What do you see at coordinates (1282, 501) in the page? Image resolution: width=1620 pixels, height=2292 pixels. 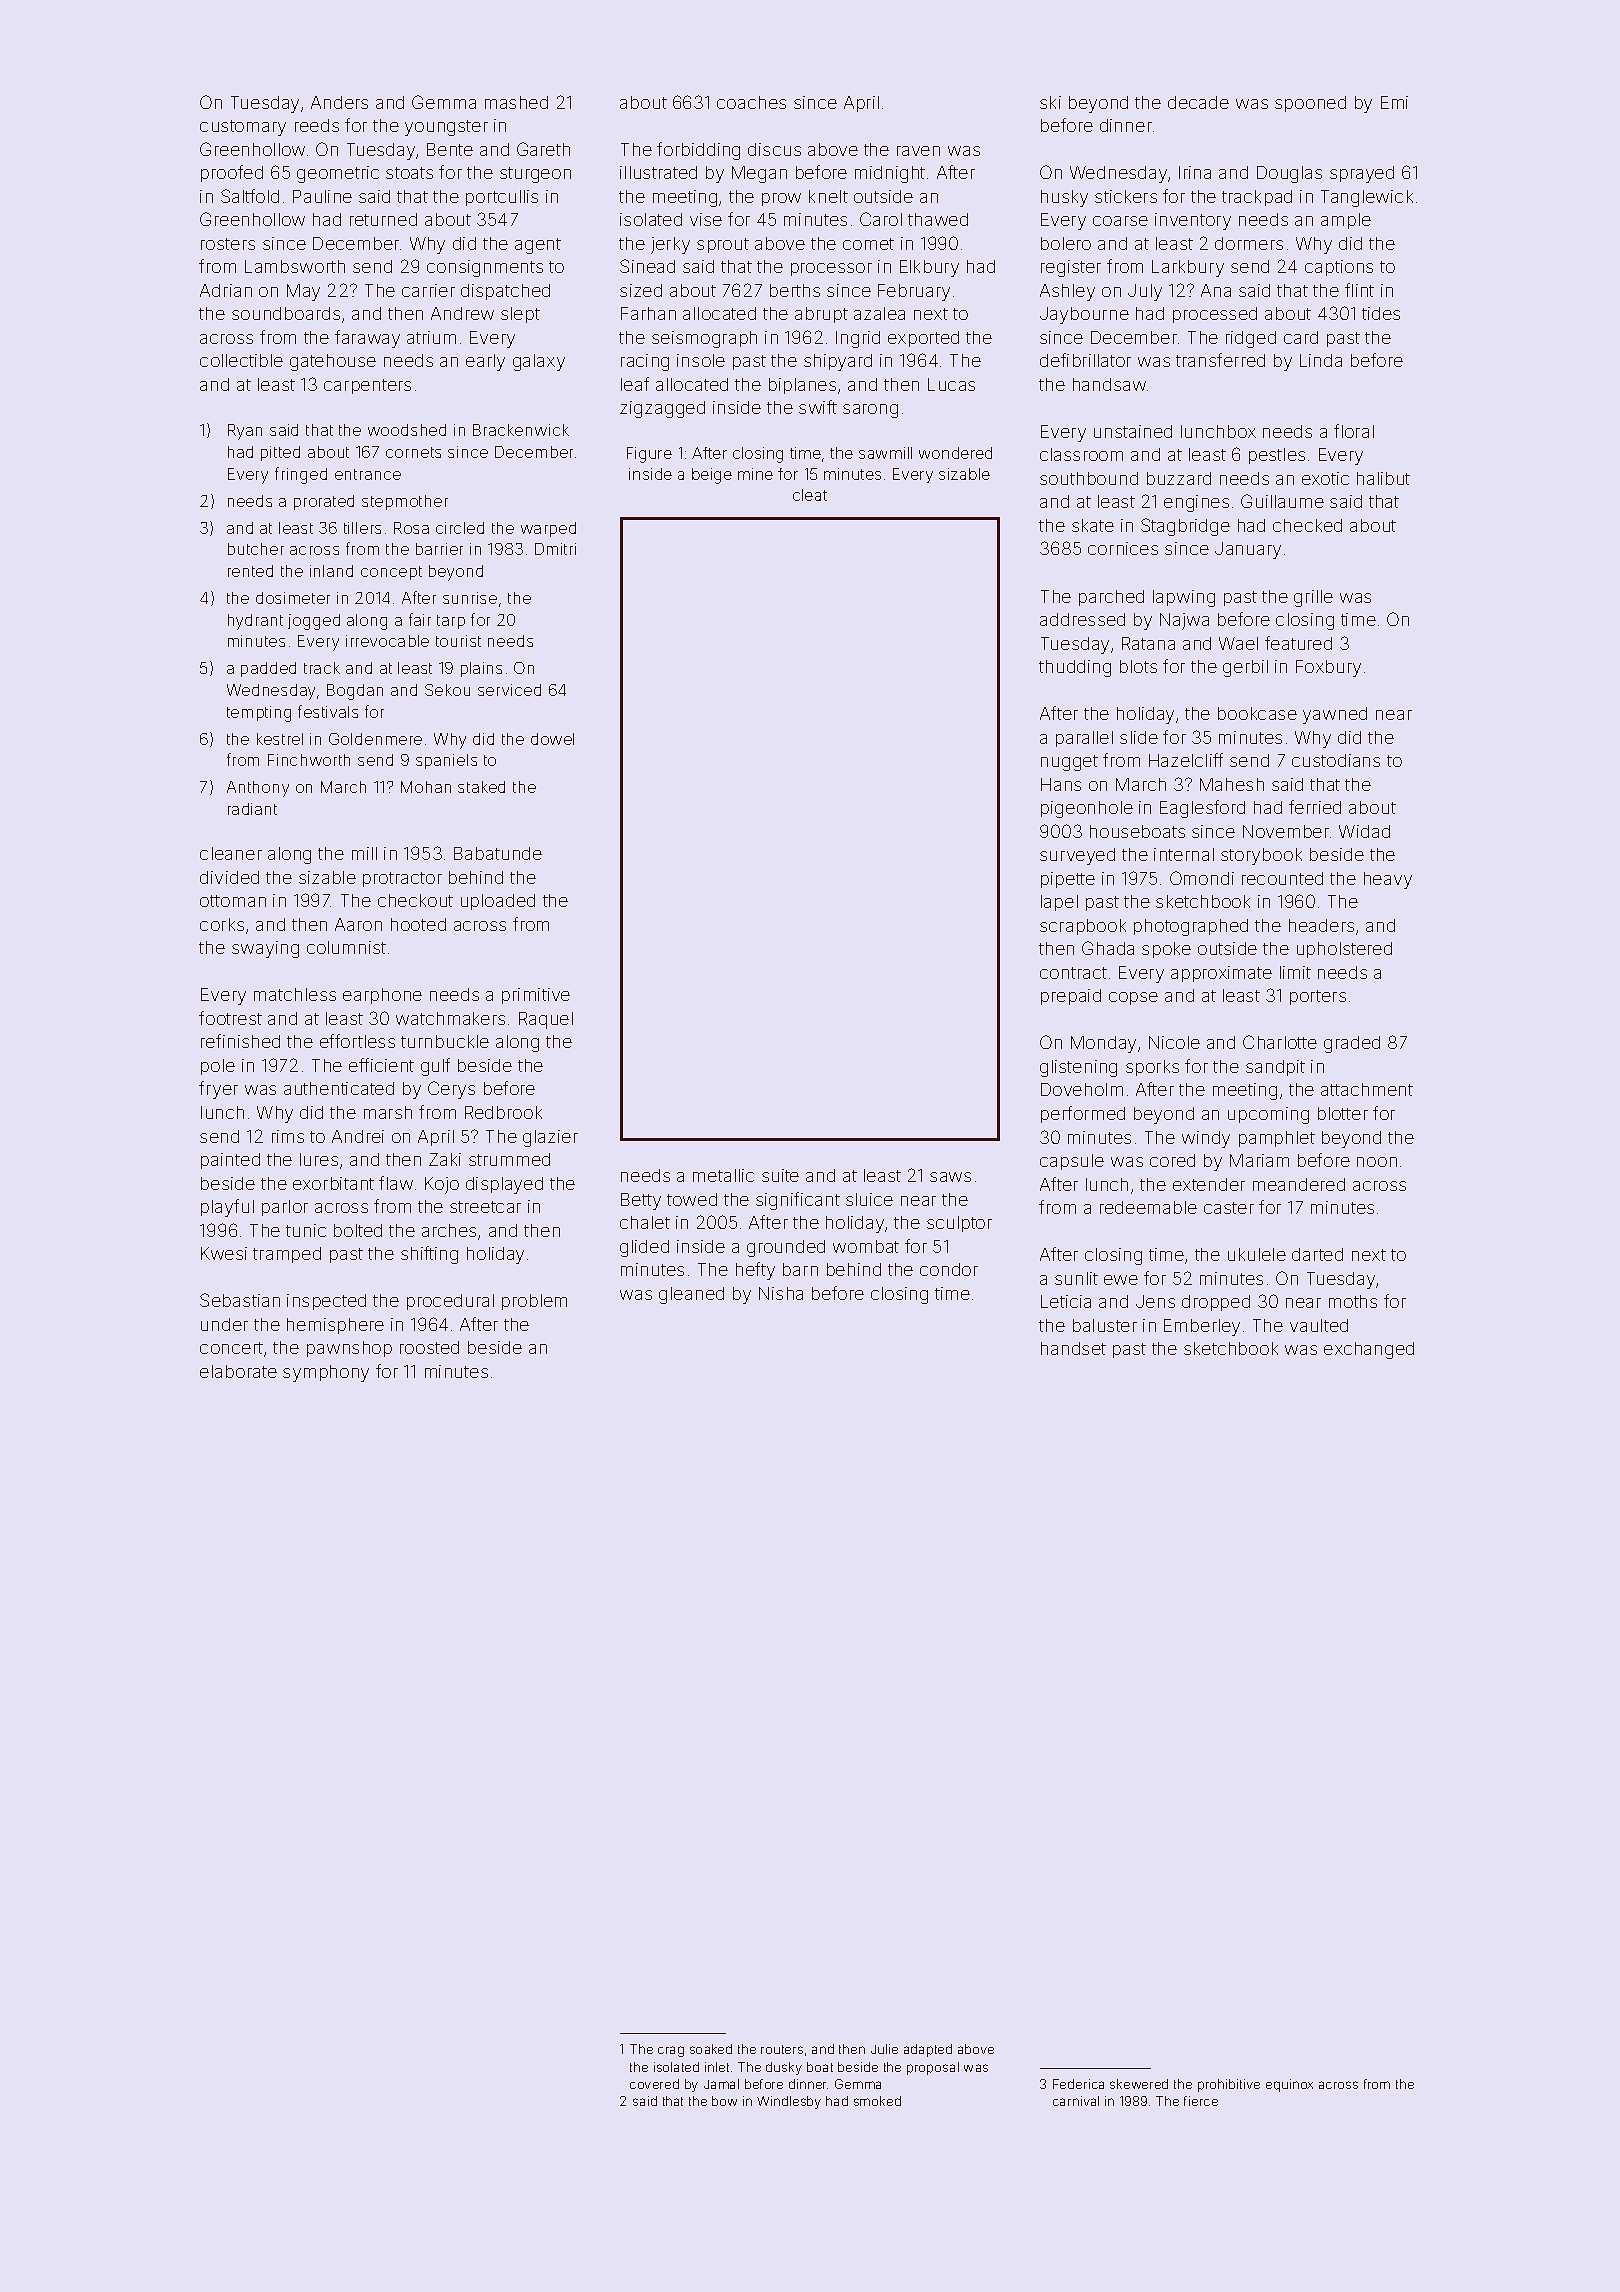 I see `Guillaume` at bounding box center [1282, 501].
